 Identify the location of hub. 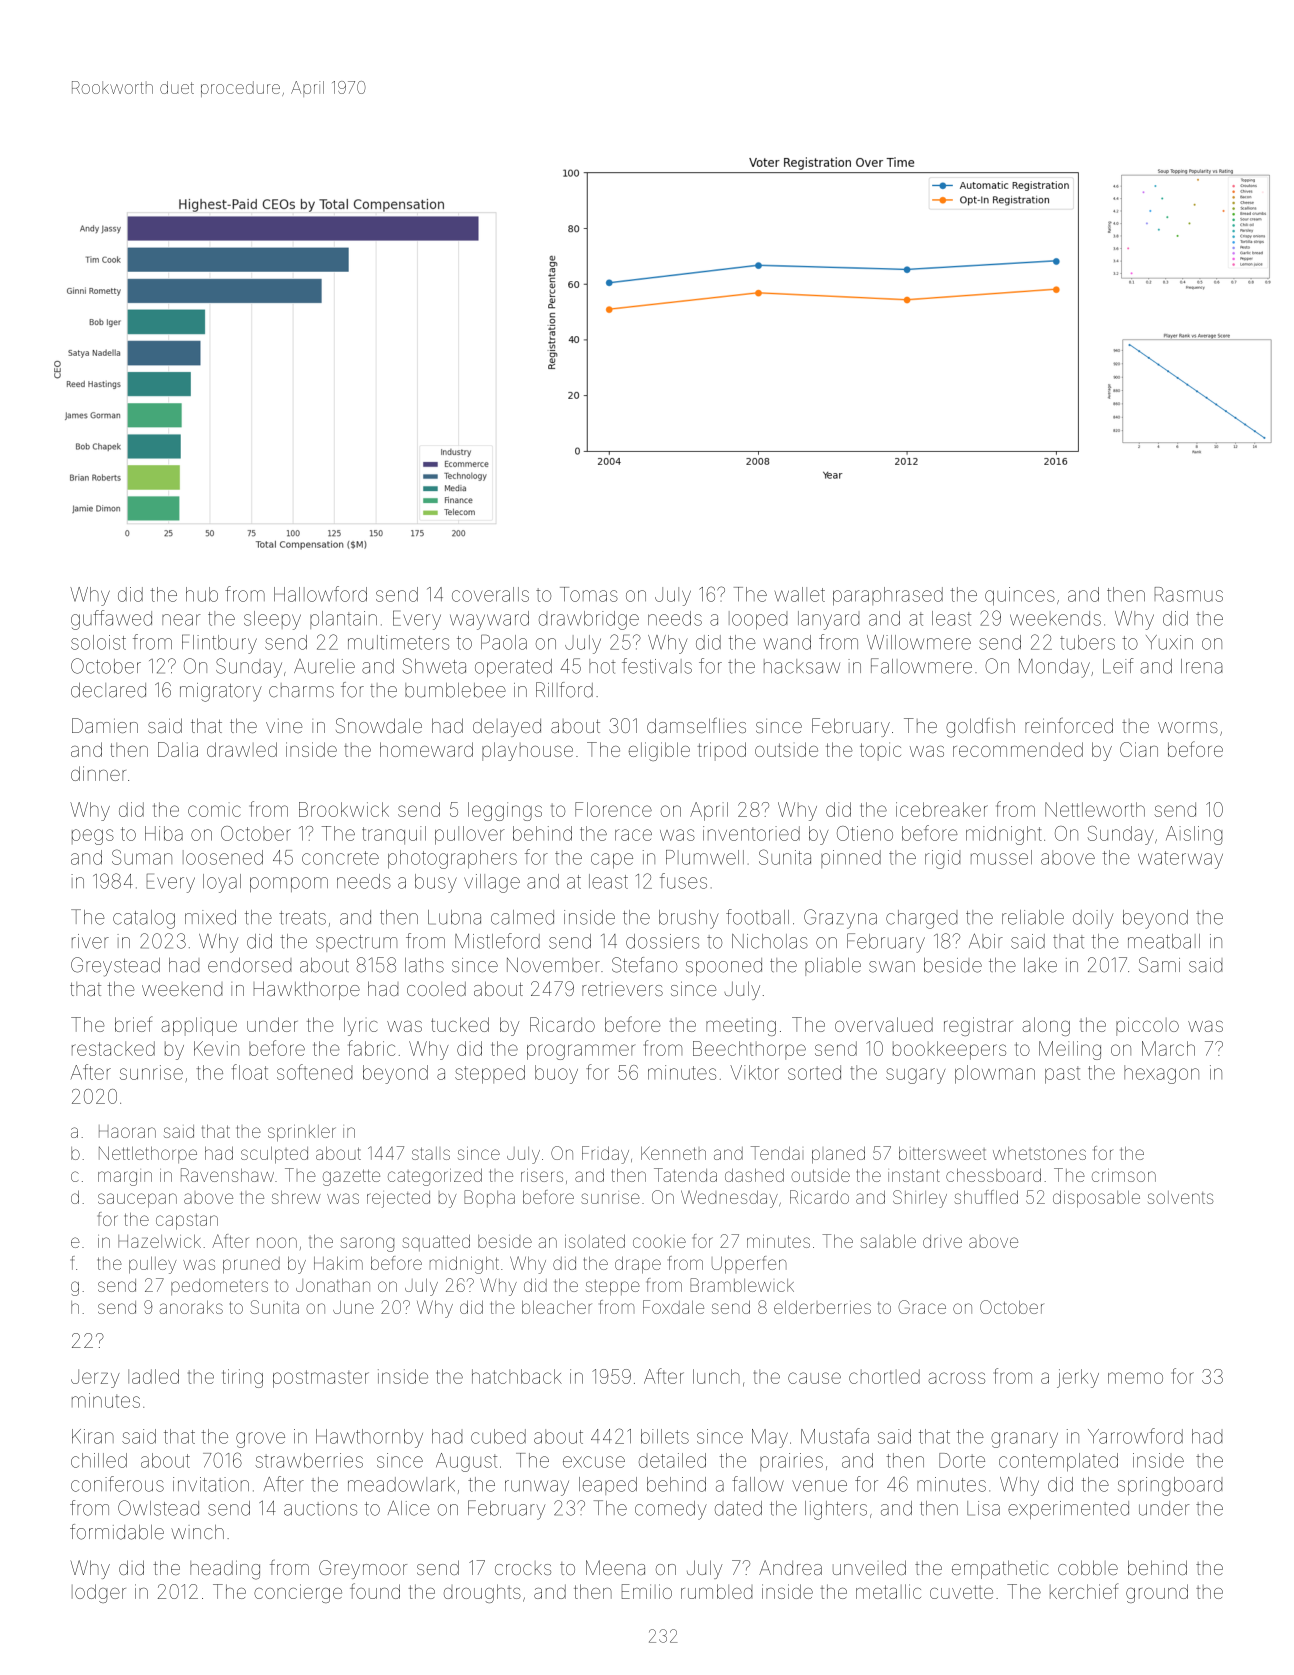
(202, 594).
